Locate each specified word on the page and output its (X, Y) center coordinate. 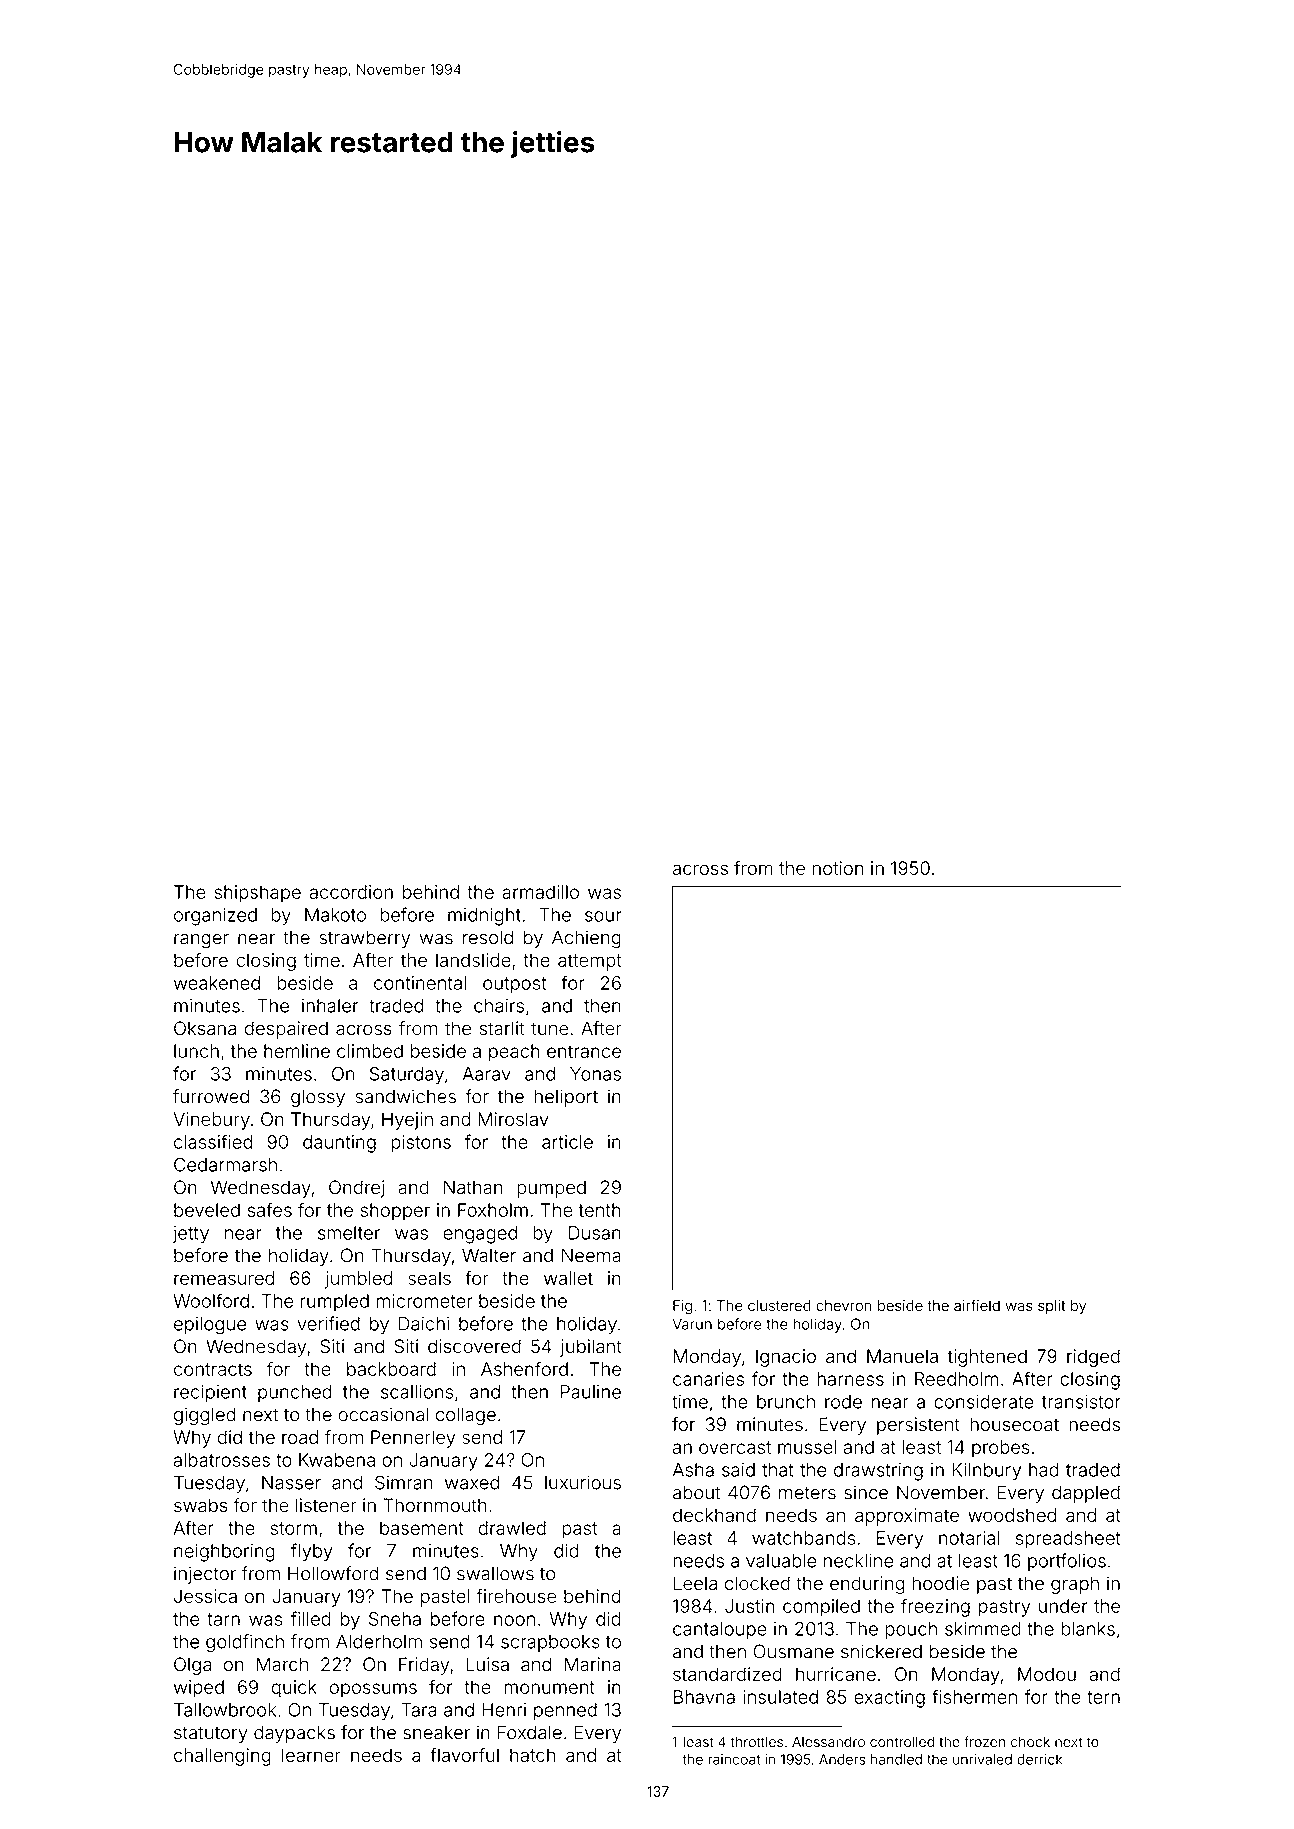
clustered (779, 1306)
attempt (590, 962)
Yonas (595, 1074)
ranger (201, 941)
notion (838, 868)
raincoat (734, 1759)
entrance (584, 1051)
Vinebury (212, 1121)
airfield (977, 1305)
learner (311, 1755)
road (300, 1437)
